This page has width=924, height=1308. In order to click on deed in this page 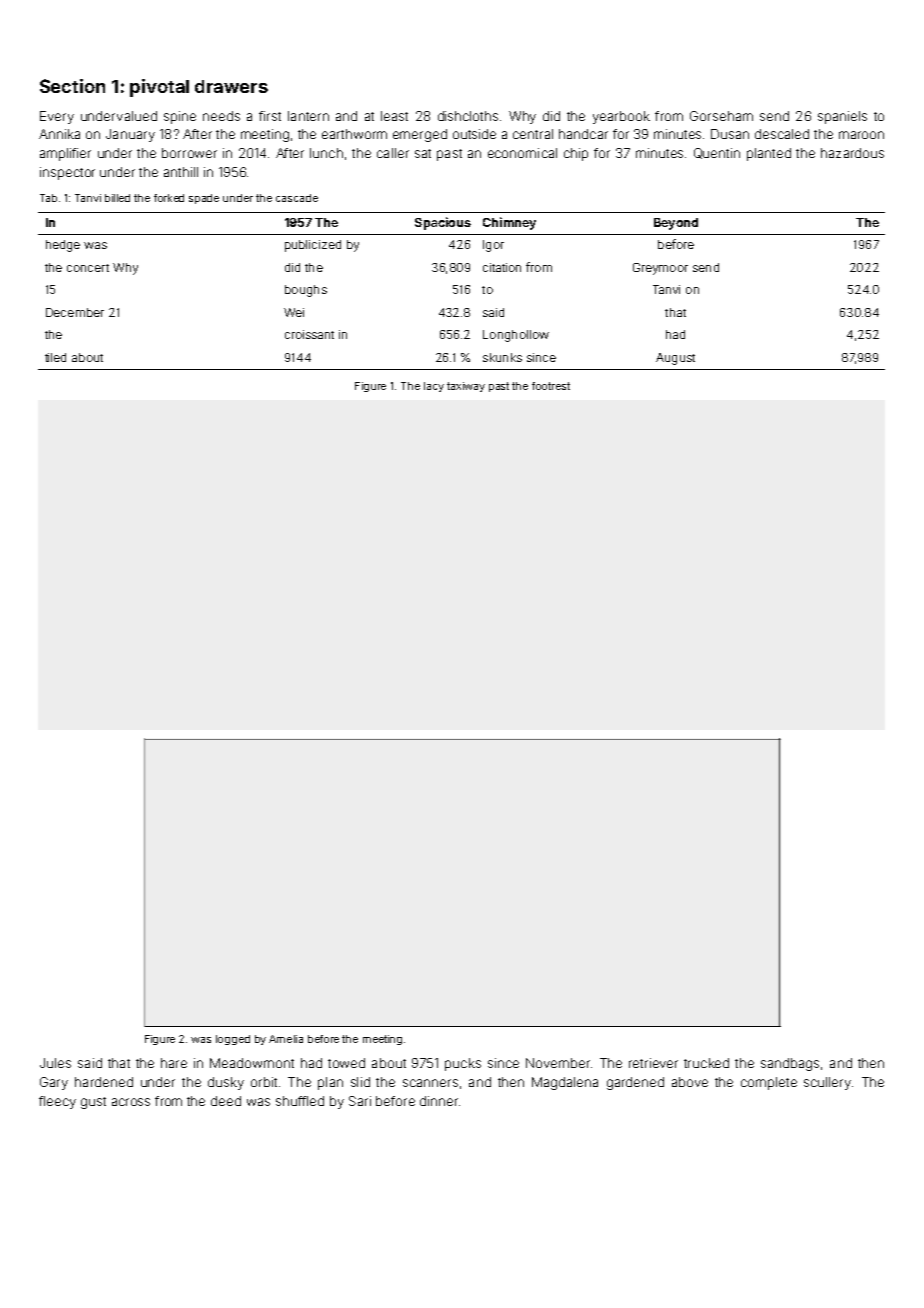, I will do `click(226, 1101)`.
